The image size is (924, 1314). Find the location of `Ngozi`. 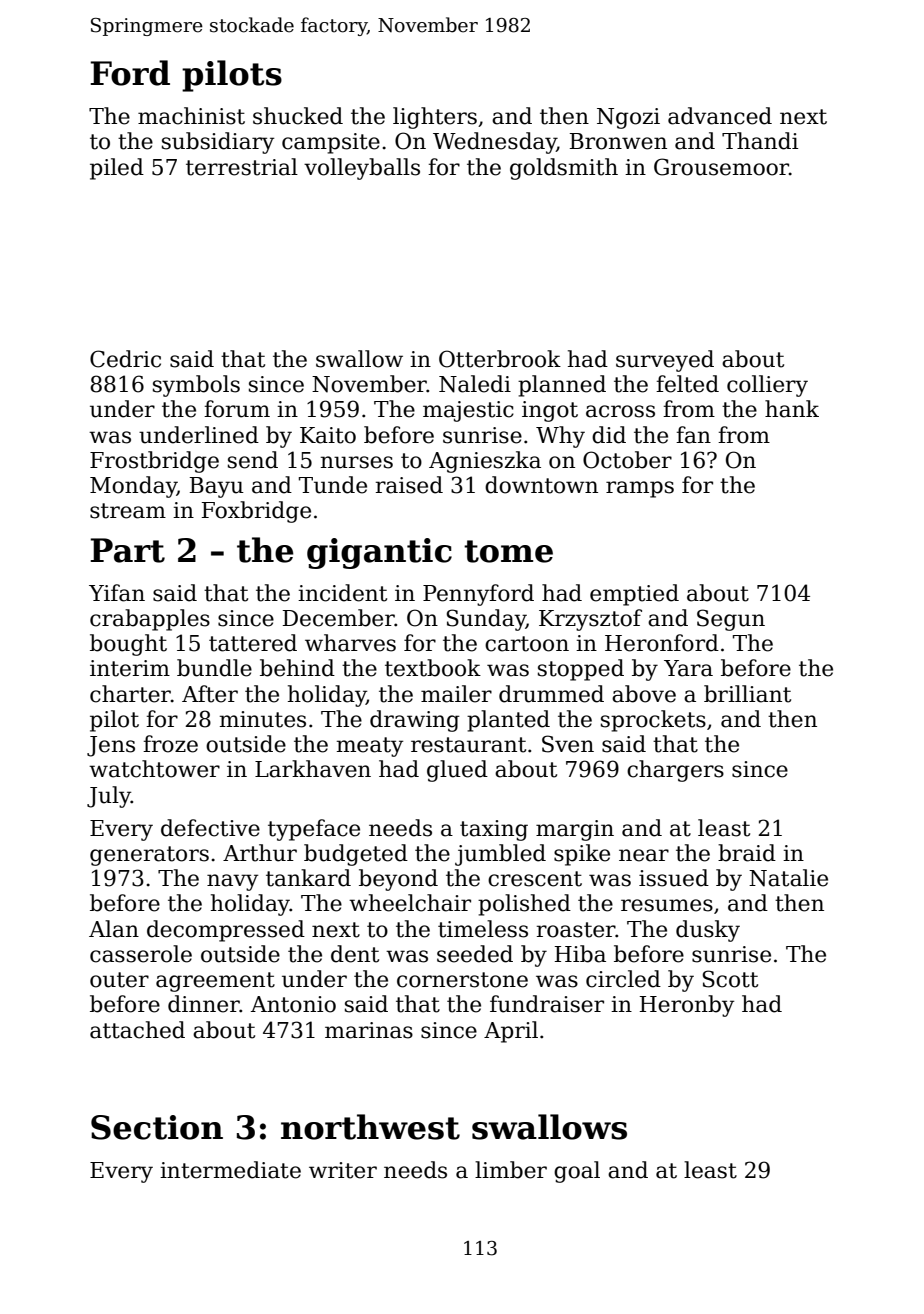

Ngozi is located at coordinates (628, 118).
